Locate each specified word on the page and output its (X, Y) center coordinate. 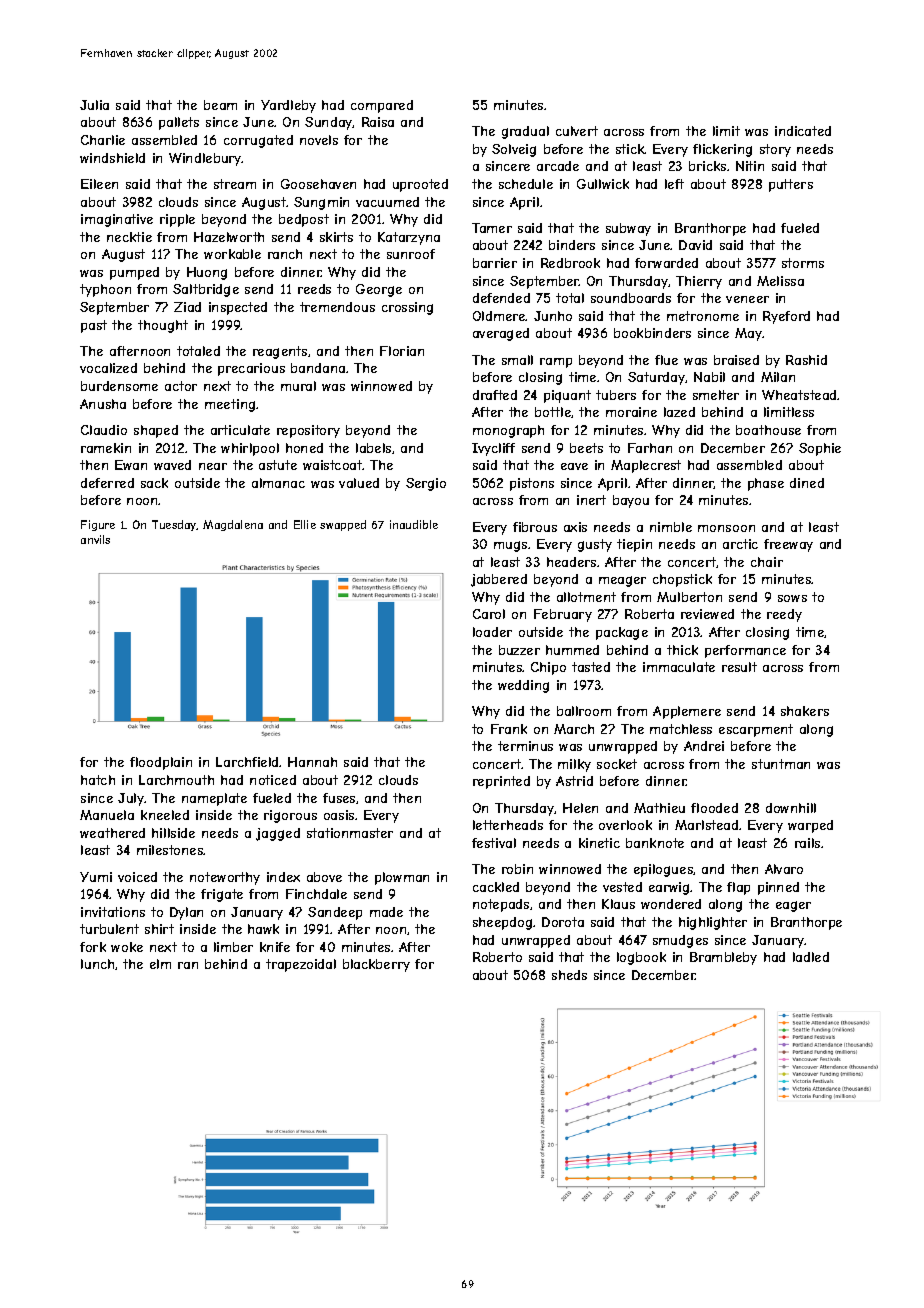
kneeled (165, 815)
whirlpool (250, 449)
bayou (631, 501)
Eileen (99, 184)
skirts (336, 237)
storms (803, 263)
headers (571, 562)
